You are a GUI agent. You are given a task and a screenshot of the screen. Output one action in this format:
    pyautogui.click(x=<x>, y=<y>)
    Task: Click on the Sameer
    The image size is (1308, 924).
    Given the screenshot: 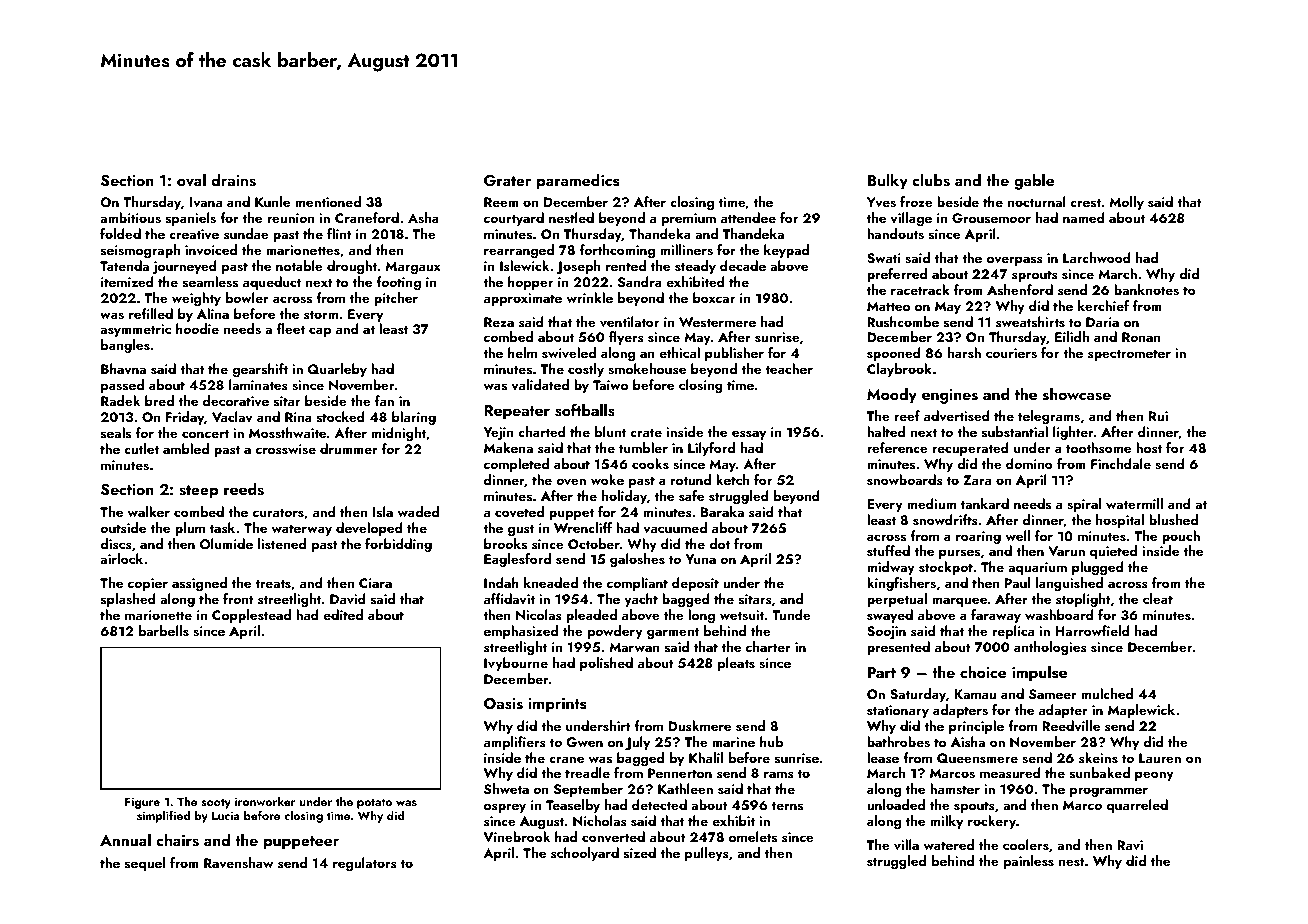 What is the action you would take?
    pyautogui.click(x=1053, y=694)
